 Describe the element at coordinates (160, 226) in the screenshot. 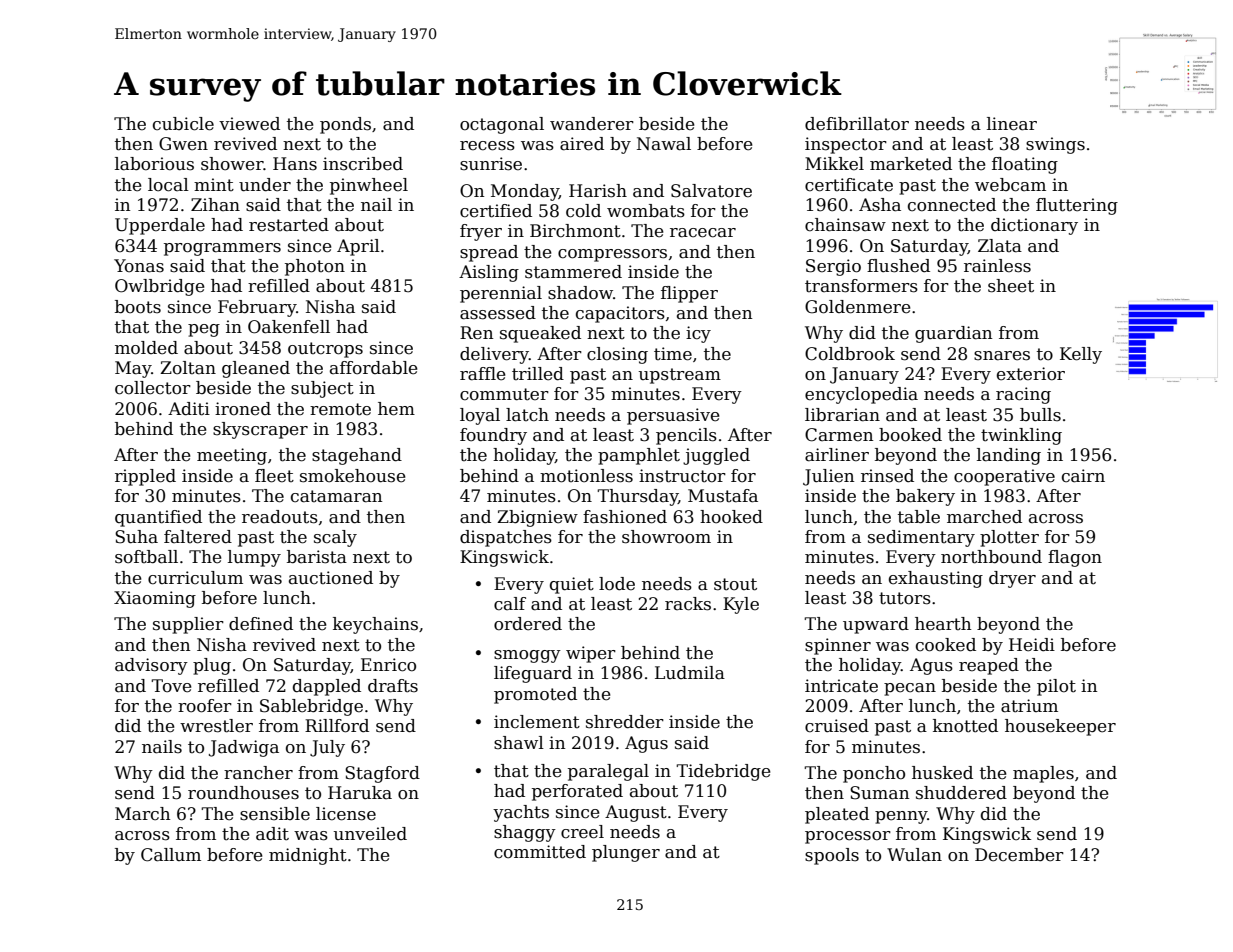

I see `Upperdale` at that location.
